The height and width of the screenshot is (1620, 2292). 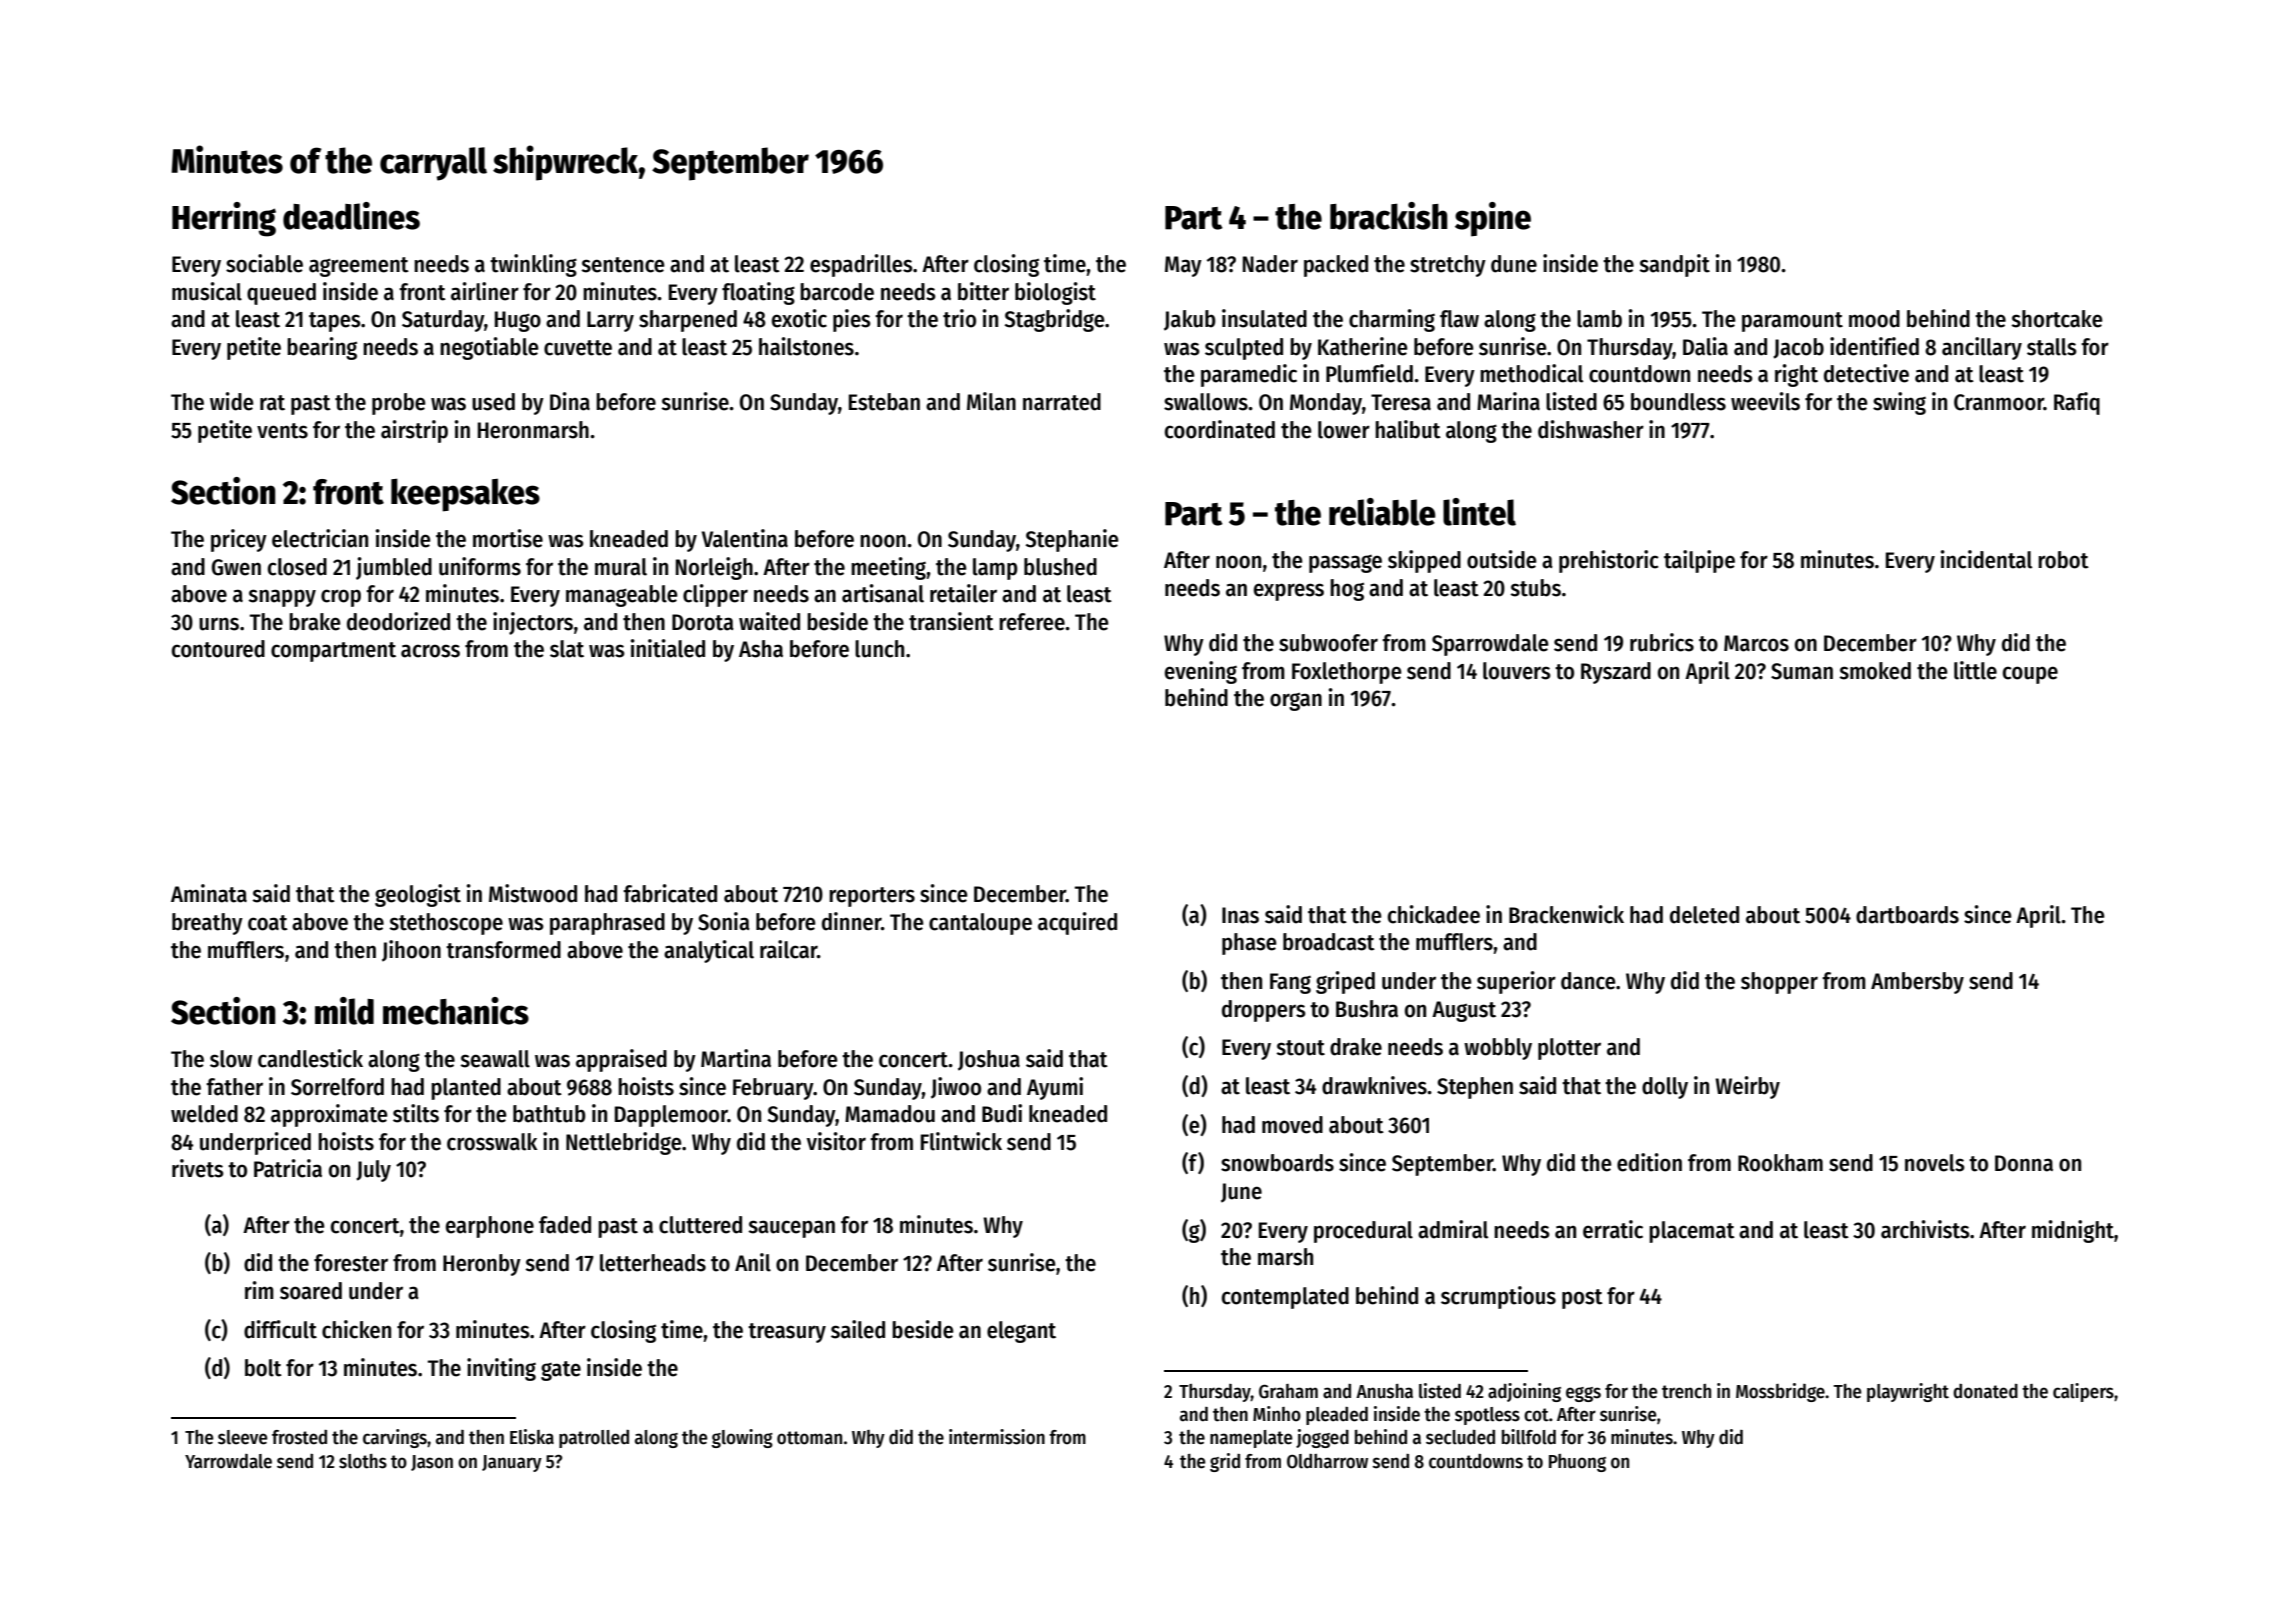 I want to click on crosswalk, so click(x=492, y=1142).
